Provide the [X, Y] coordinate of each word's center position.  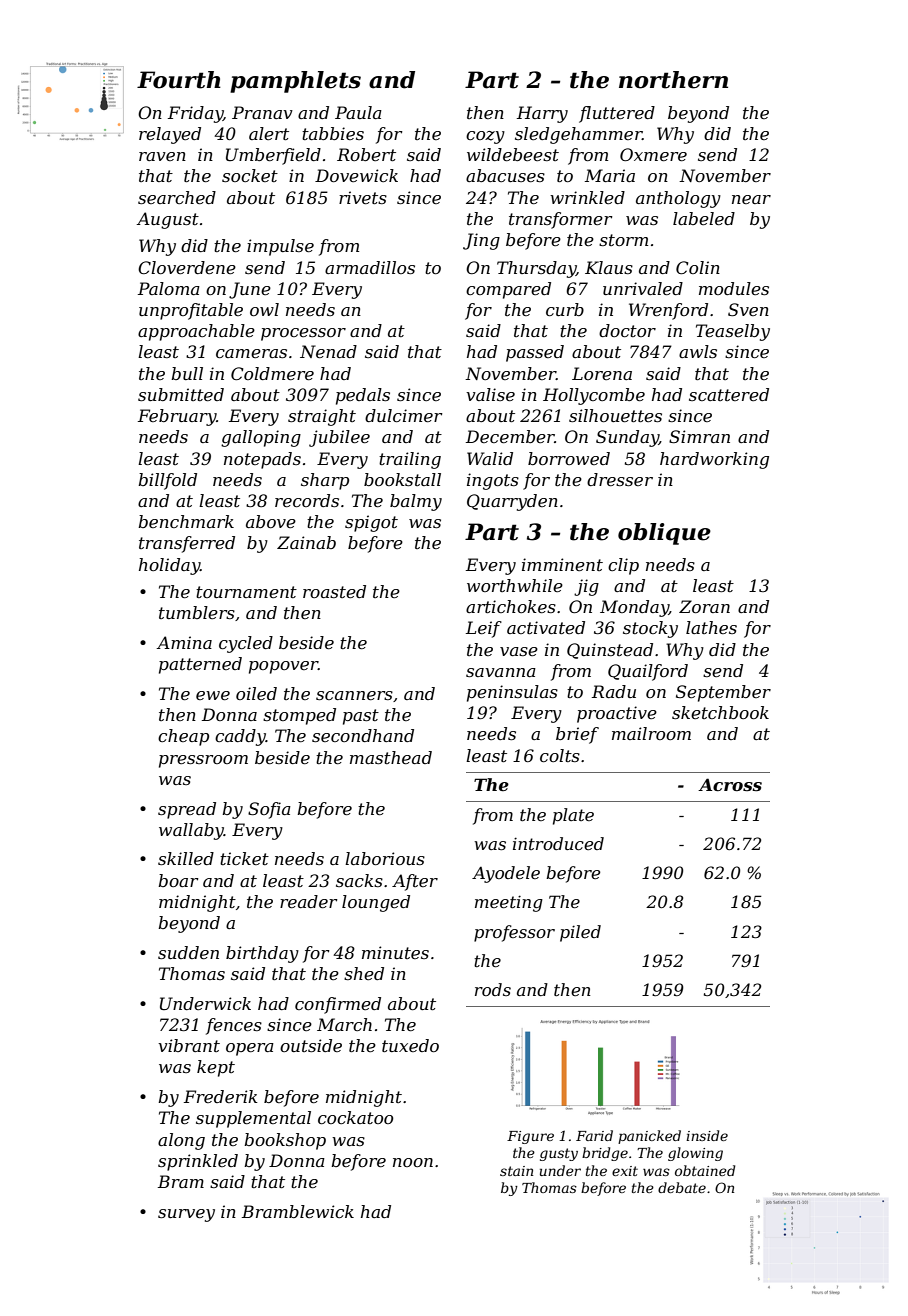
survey [186, 1215]
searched [177, 197]
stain [516, 1171]
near [751, 199]
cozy [485, 137]
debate [682, 1187]
